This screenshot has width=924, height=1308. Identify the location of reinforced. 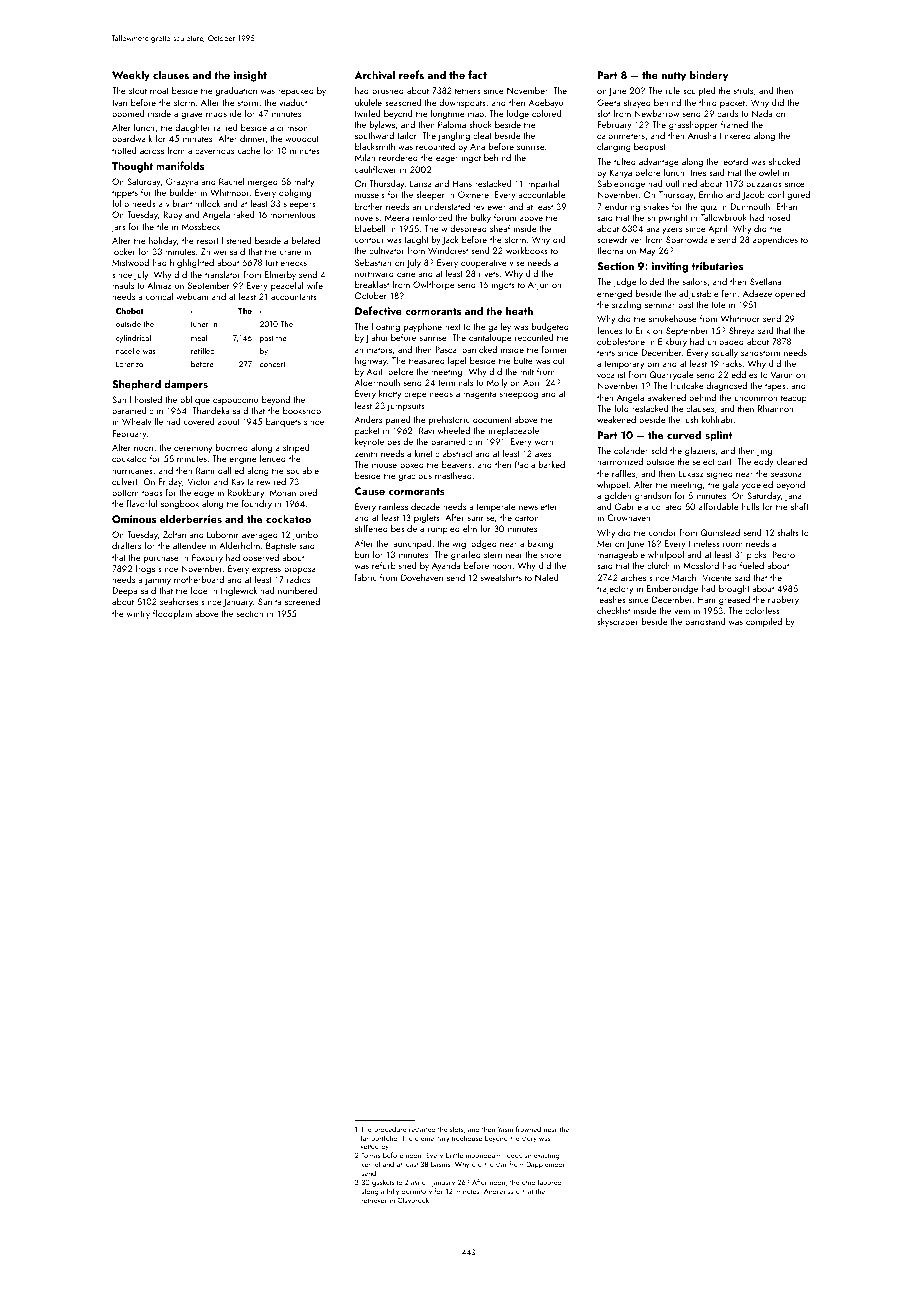
(432, 217).
